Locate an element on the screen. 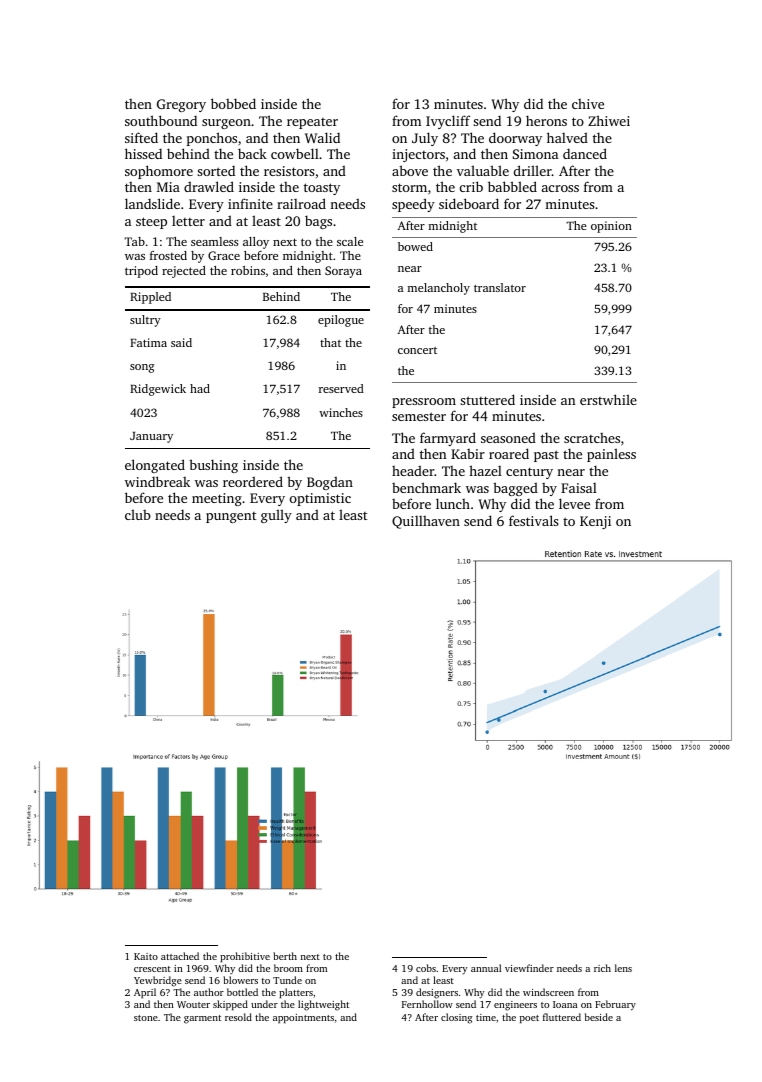  bobbed is located at coordinates (233, 103).
